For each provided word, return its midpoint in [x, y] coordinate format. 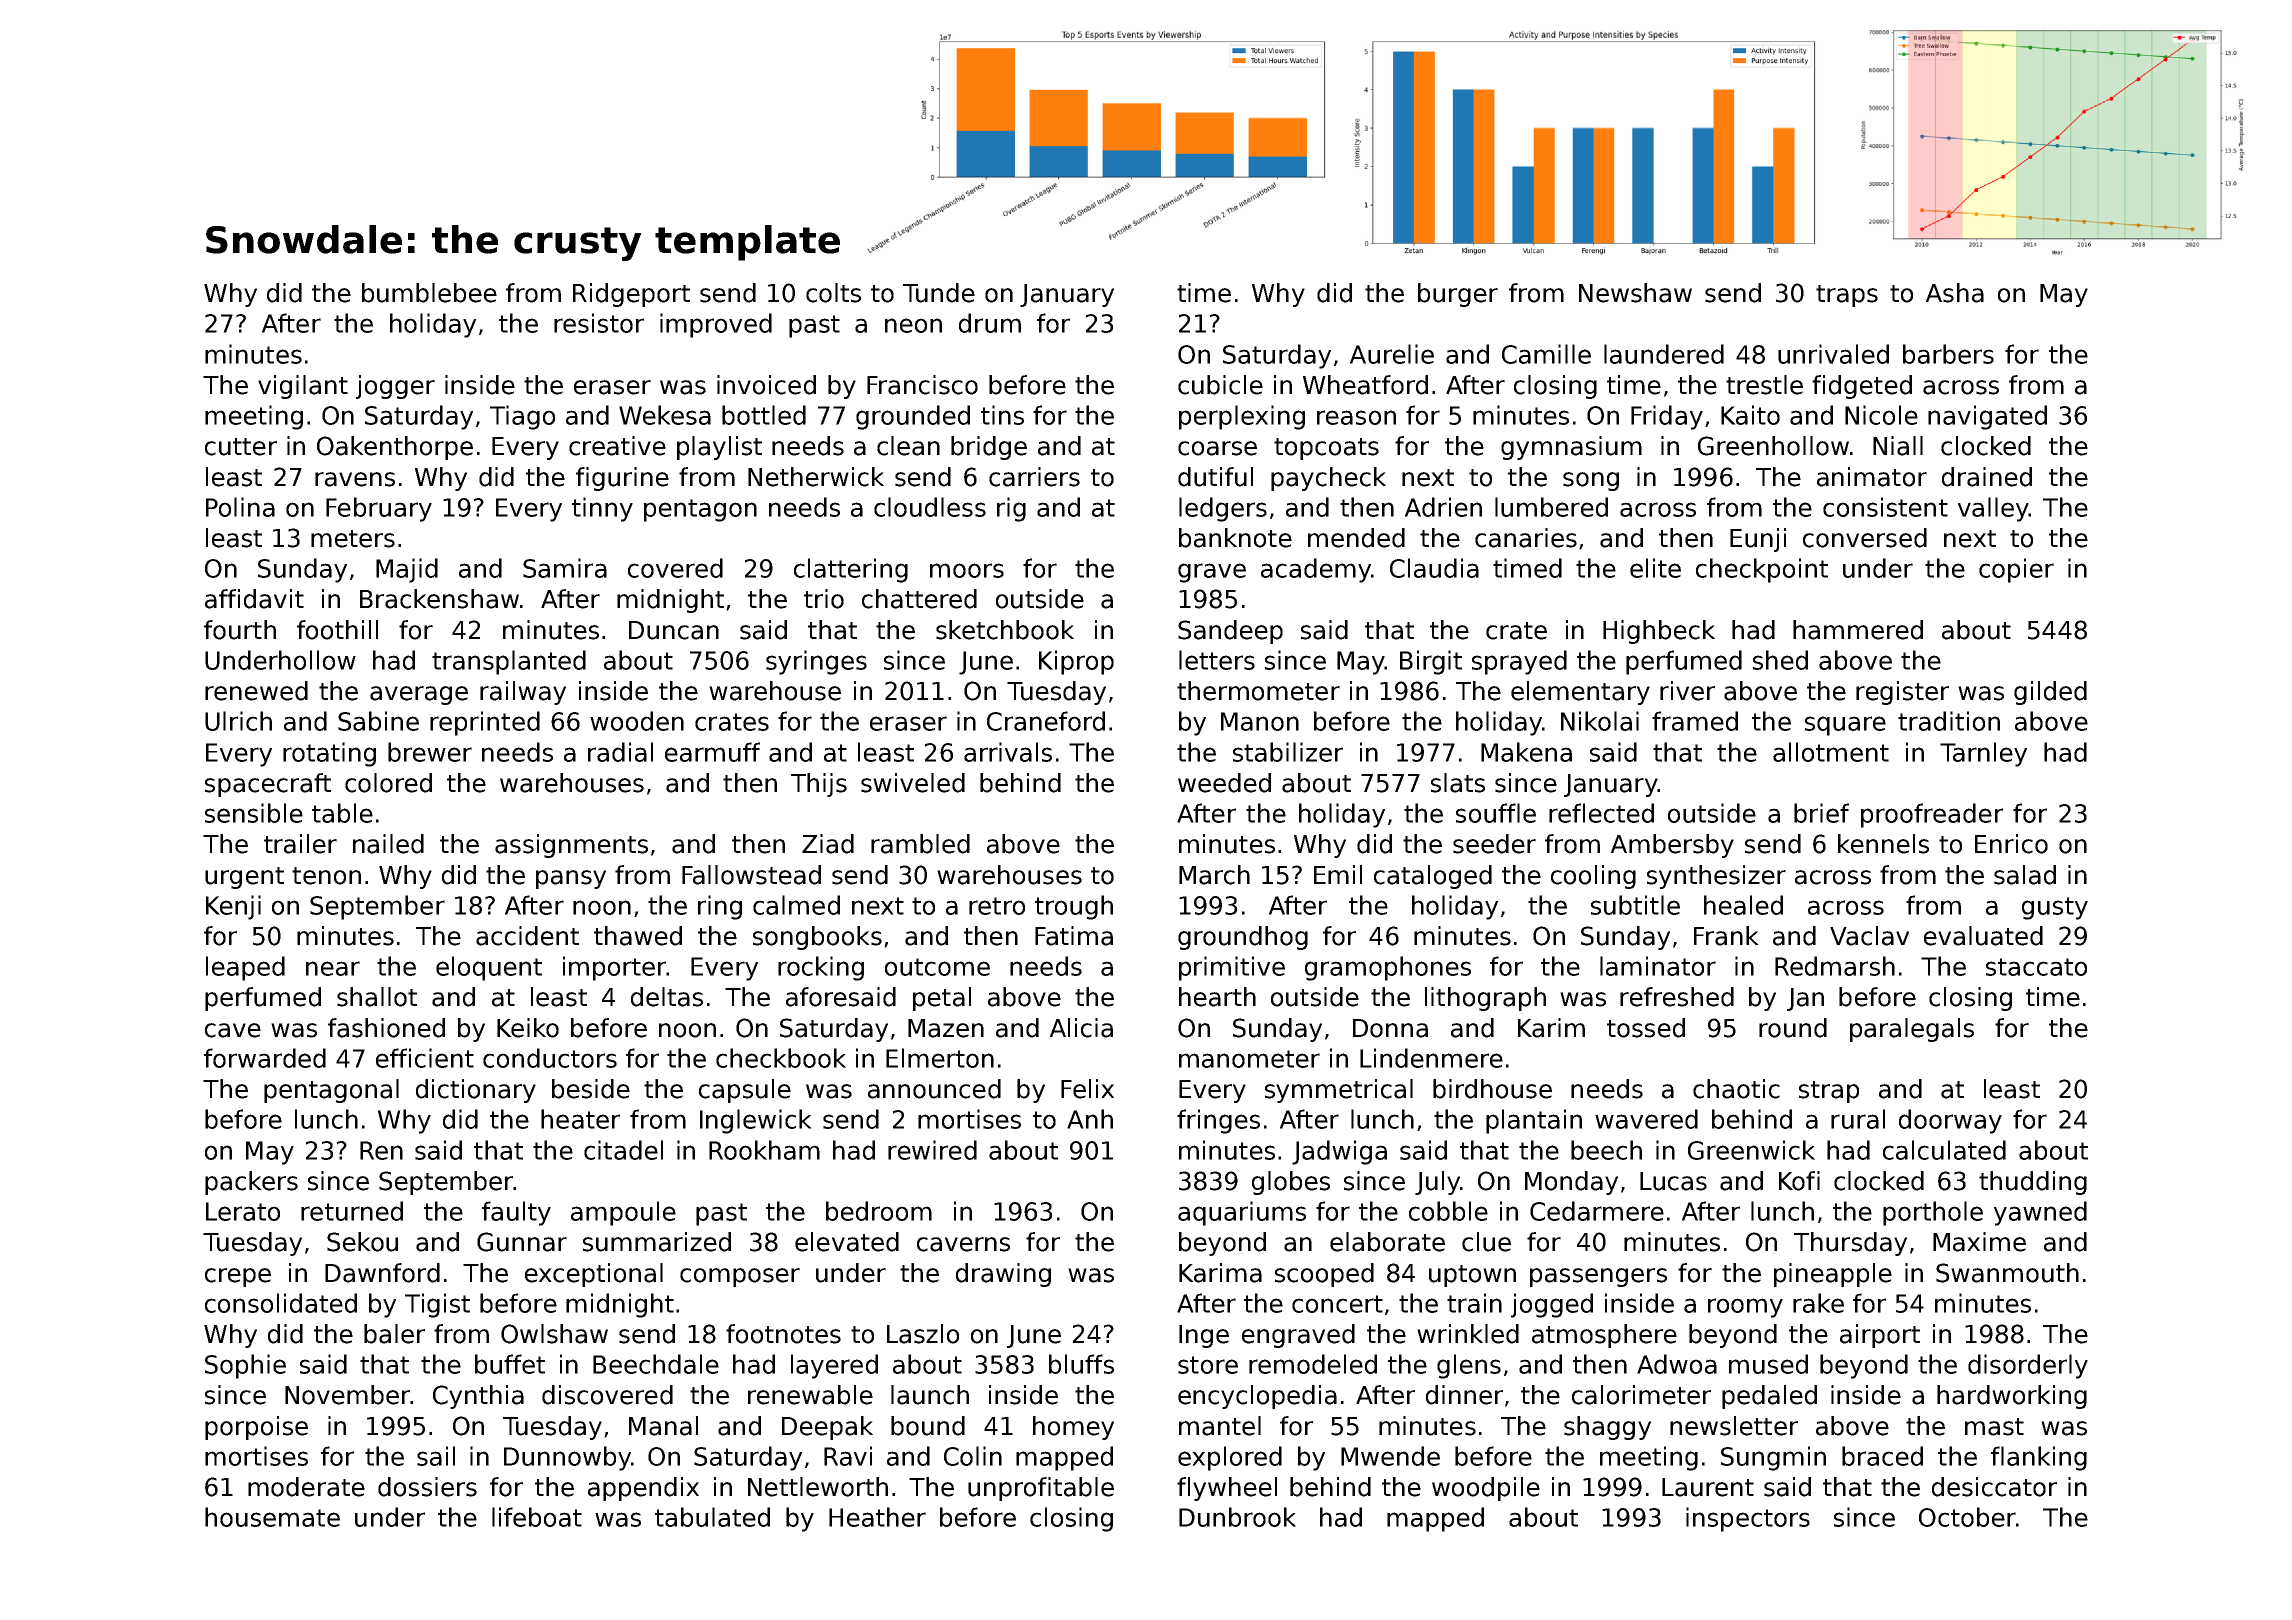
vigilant [303, 387]
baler [394, 1334]
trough [1074, 907]
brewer [430, 752]
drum [990, 323]
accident [527, 936]
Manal [663, 1426]
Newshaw [1635, 293]
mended [1356, 538]
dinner [1464, 1395]
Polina [240, 507]
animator [1872, 477]
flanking [2039, 1458]
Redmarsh [1835, 966]
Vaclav [1869, 936]
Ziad [828, 844]
